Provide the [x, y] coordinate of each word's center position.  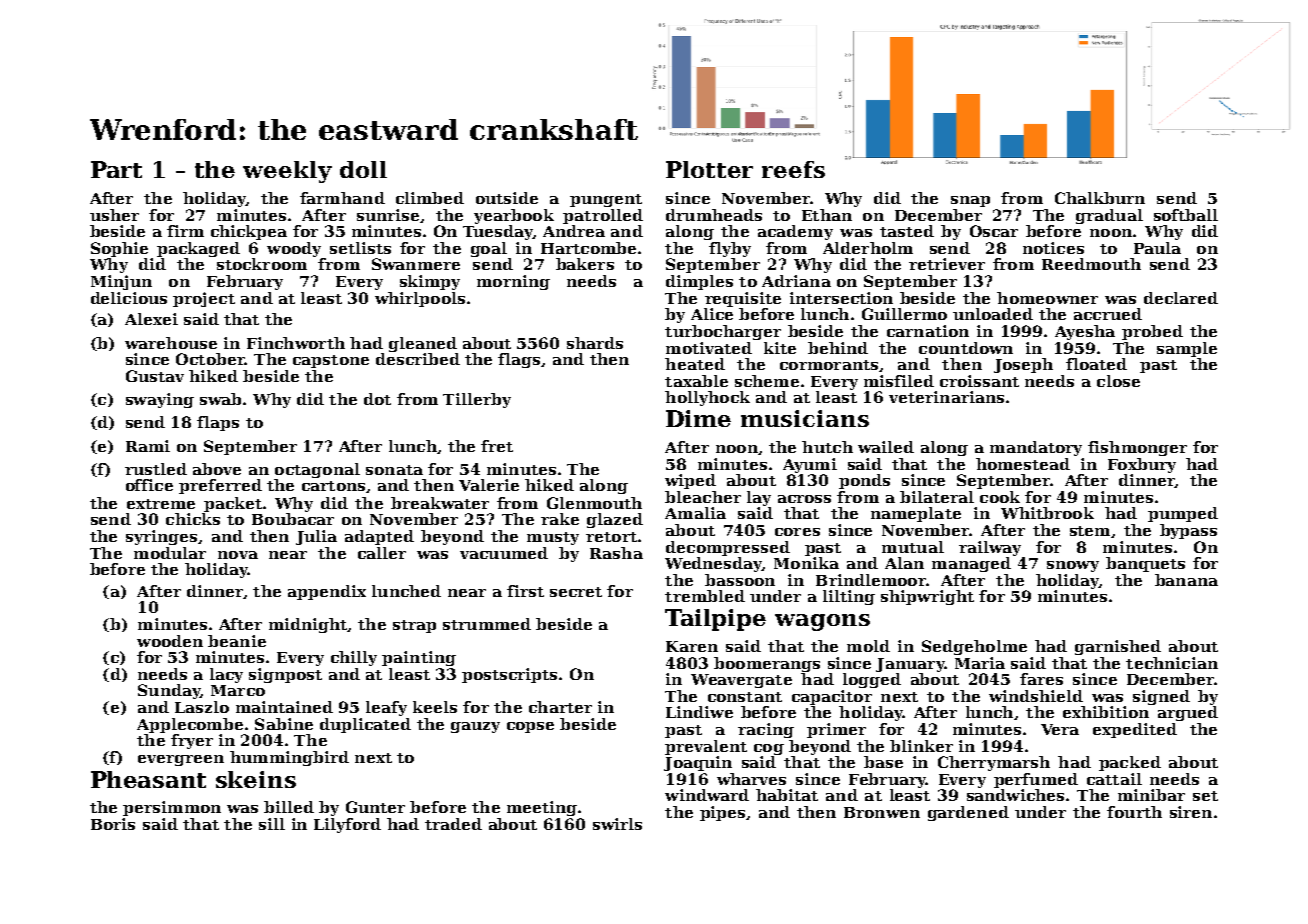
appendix [327, 592]
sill [272, 824]
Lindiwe [699, 712]
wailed [886, 447]
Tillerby [477, 400]
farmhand [342, 198]
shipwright [927, 597]
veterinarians [946, 397]
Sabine [284, 724]
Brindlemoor [871, 580]
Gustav [155, 376]
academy [795, 232]
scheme [767, 381]
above [217, 469]
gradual [1109, 216]
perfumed [1036, 780]
